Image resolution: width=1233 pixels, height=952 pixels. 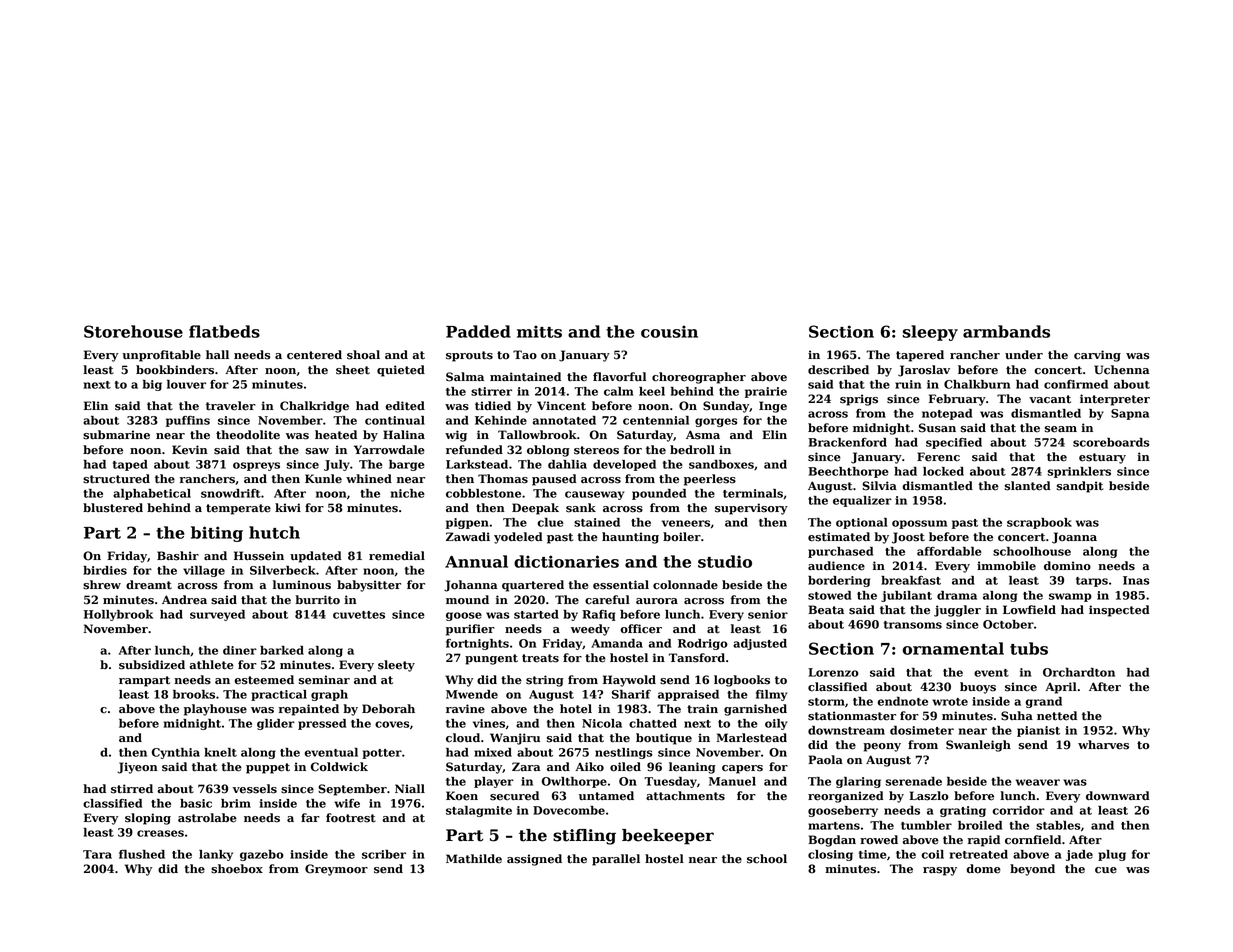 What do you see at coordinates (384, 854) in the screenshot?
I see `scriber` at bounding box center [384, 854].
